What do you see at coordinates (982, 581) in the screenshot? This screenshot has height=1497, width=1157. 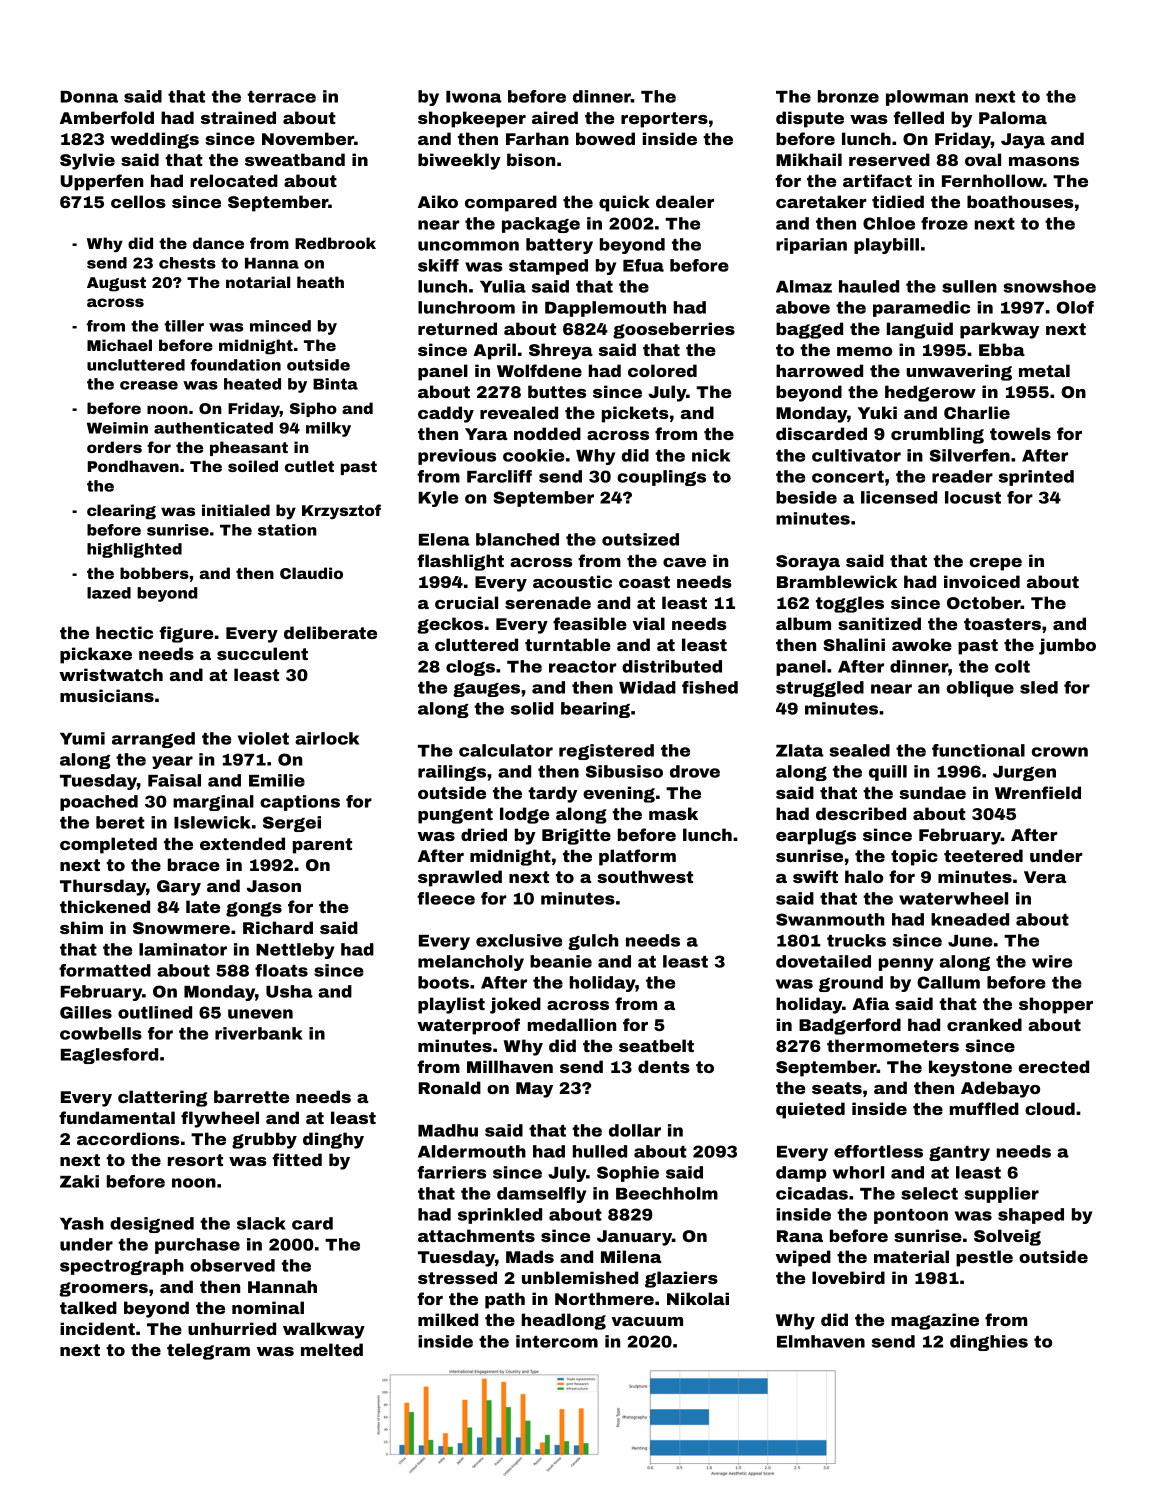 I see `invoiced` at bounding box center [982, 581].
